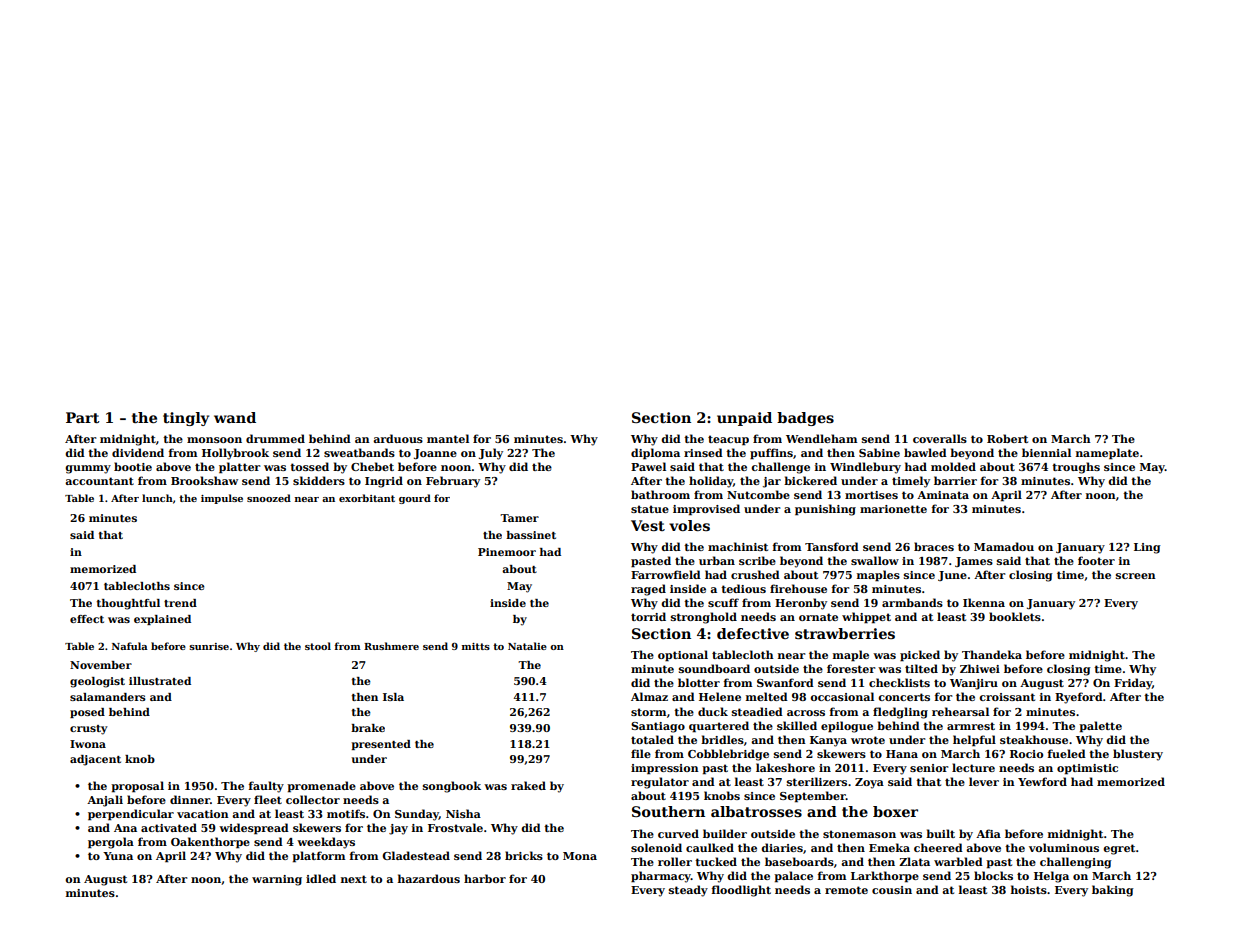 The width and height of the document is (1233, 952). Describe the element at coordinates (83, 417) in the document. I see `Part` at that location.
